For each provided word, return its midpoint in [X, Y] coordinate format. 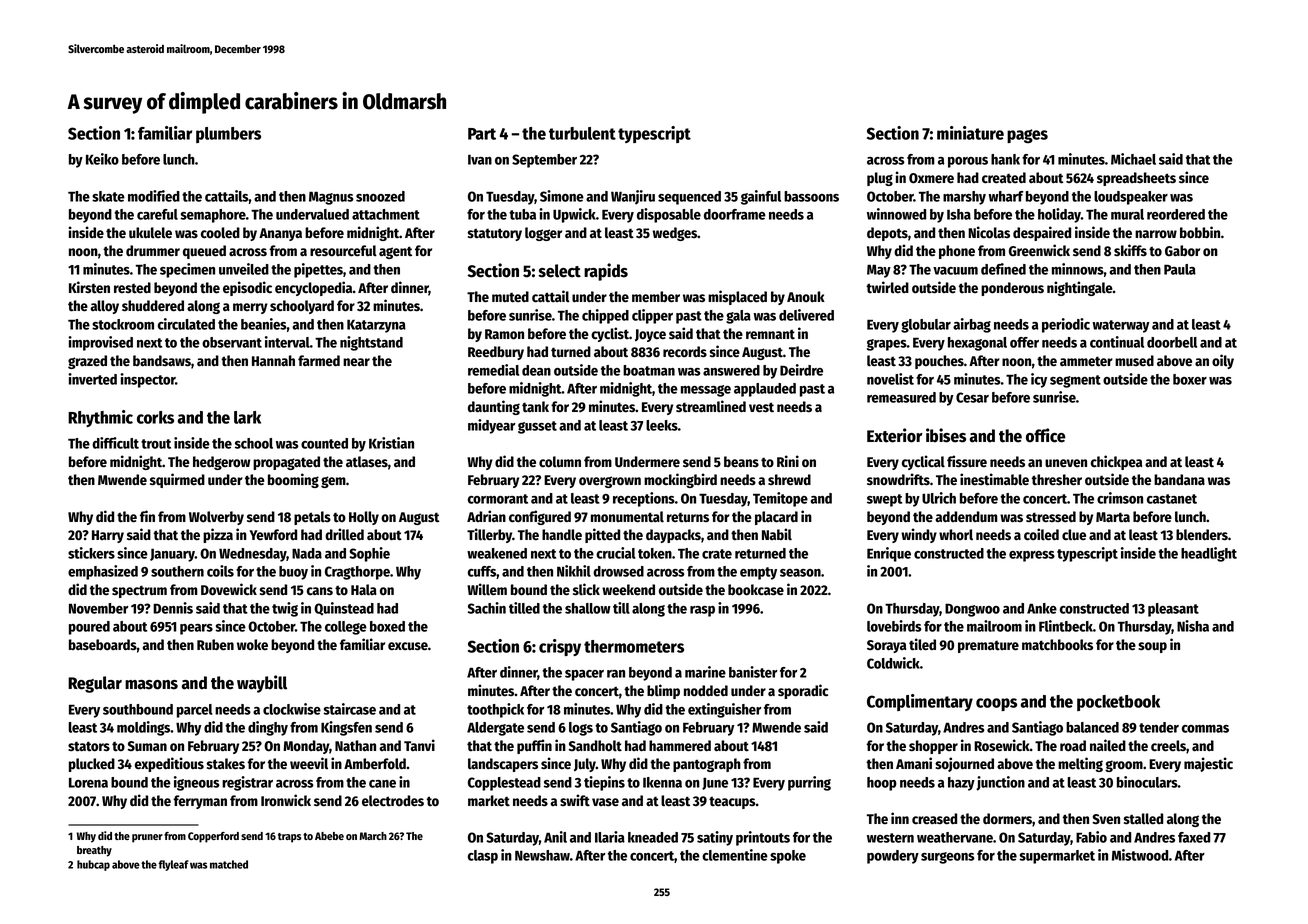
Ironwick [286, 800]
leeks [662, 425]
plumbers [228, 135]
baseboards [103, 645]
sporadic [803, 691]
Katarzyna [376, 326]
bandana [1179, 480]
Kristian [391, 443]
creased [934, 819]
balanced [1092, 727]
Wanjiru [633, 197]
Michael [1133, 159]
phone [957, 252]
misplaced [737, 297]
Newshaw [542, 855]
